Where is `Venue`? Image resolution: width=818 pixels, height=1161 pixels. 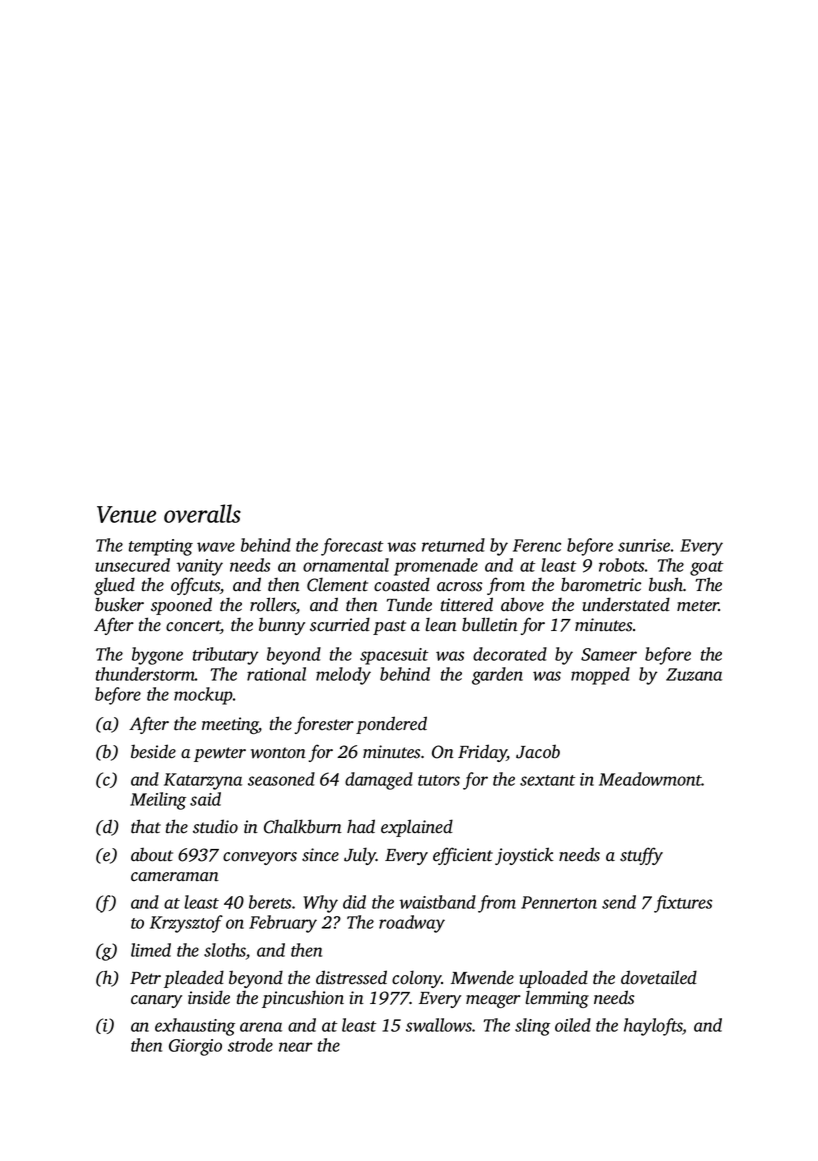 Venue is located at coordinates (126, 514).
